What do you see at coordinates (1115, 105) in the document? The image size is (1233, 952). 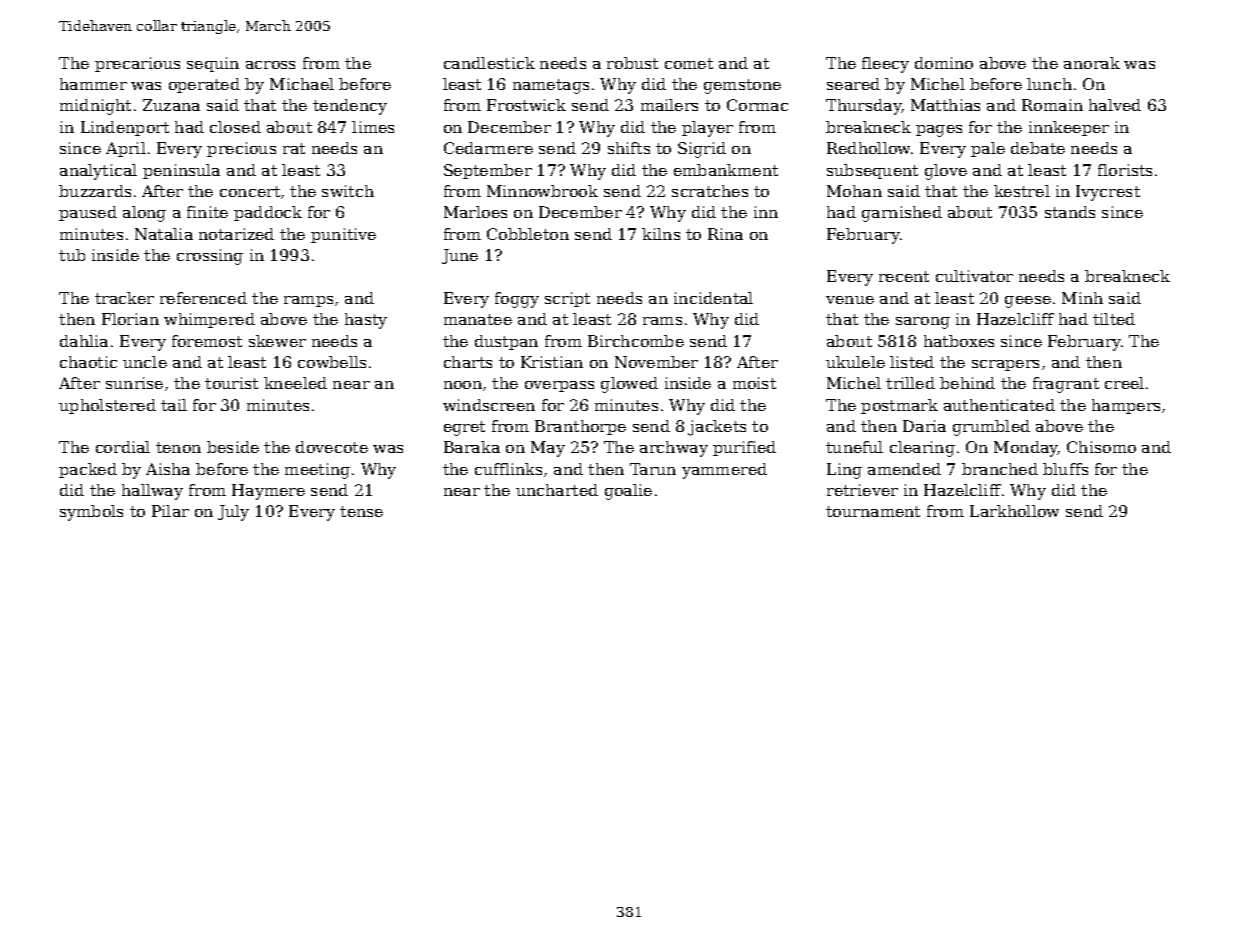 I see `halved` at bounding box center [1115, 105].
